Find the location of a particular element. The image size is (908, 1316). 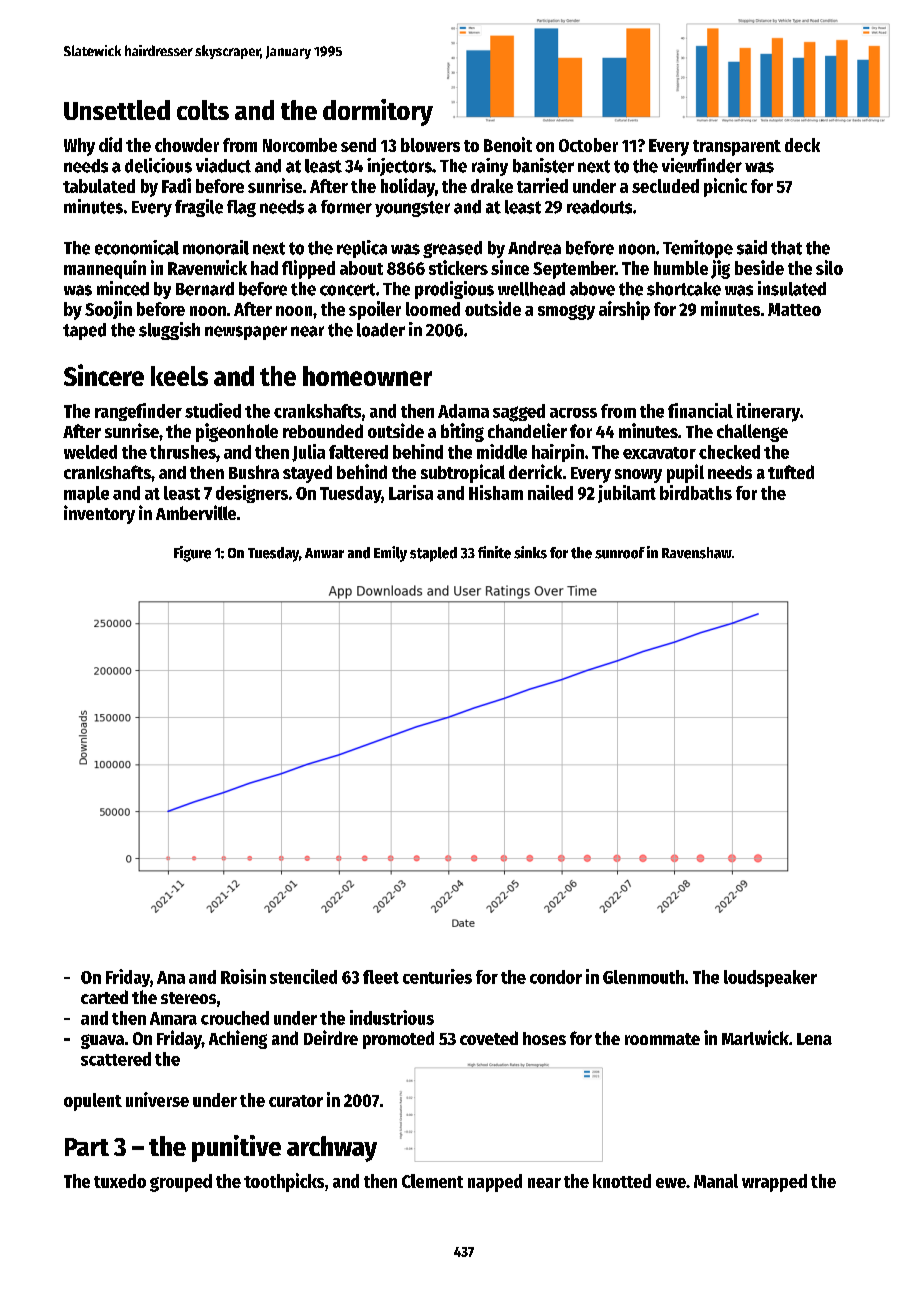

toothpicks is located at coordinates (284, 1182).
